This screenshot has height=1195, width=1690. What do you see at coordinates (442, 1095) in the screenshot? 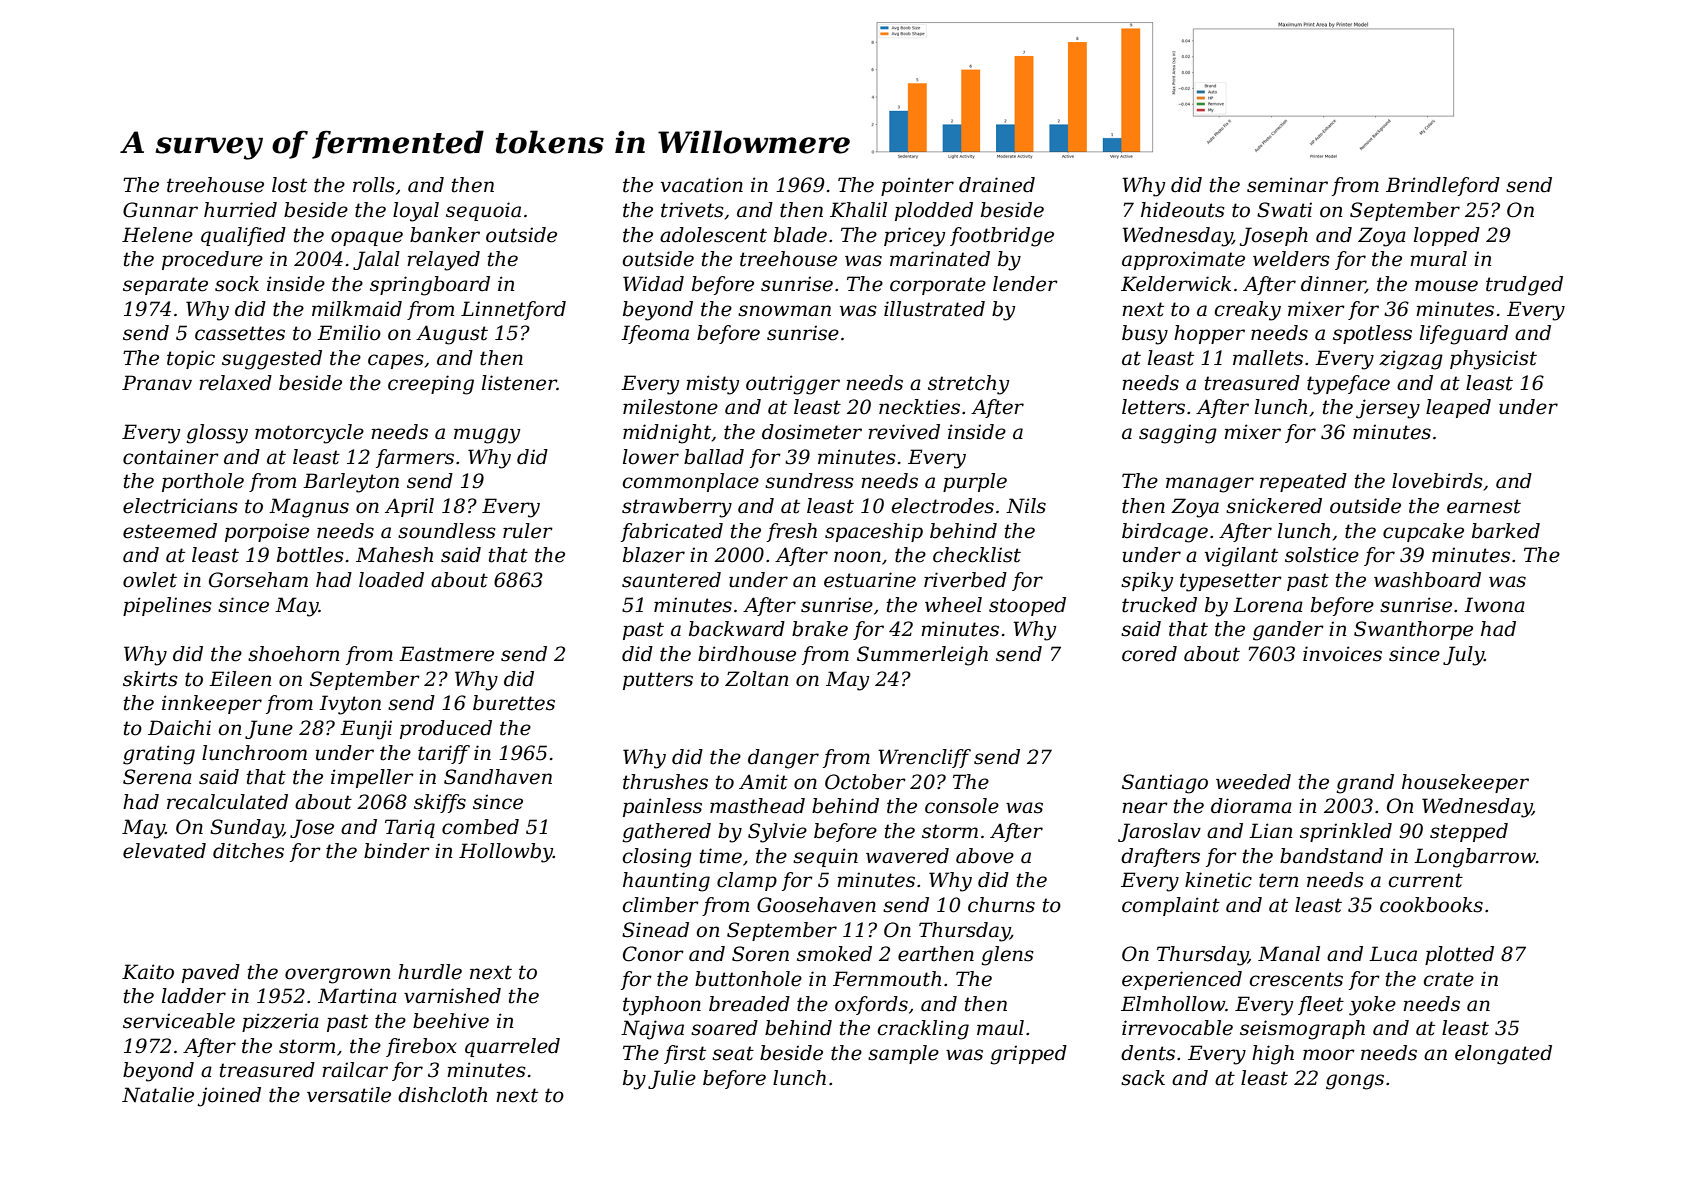
I see `dishcloth` at bounding box center [442, 1095].
